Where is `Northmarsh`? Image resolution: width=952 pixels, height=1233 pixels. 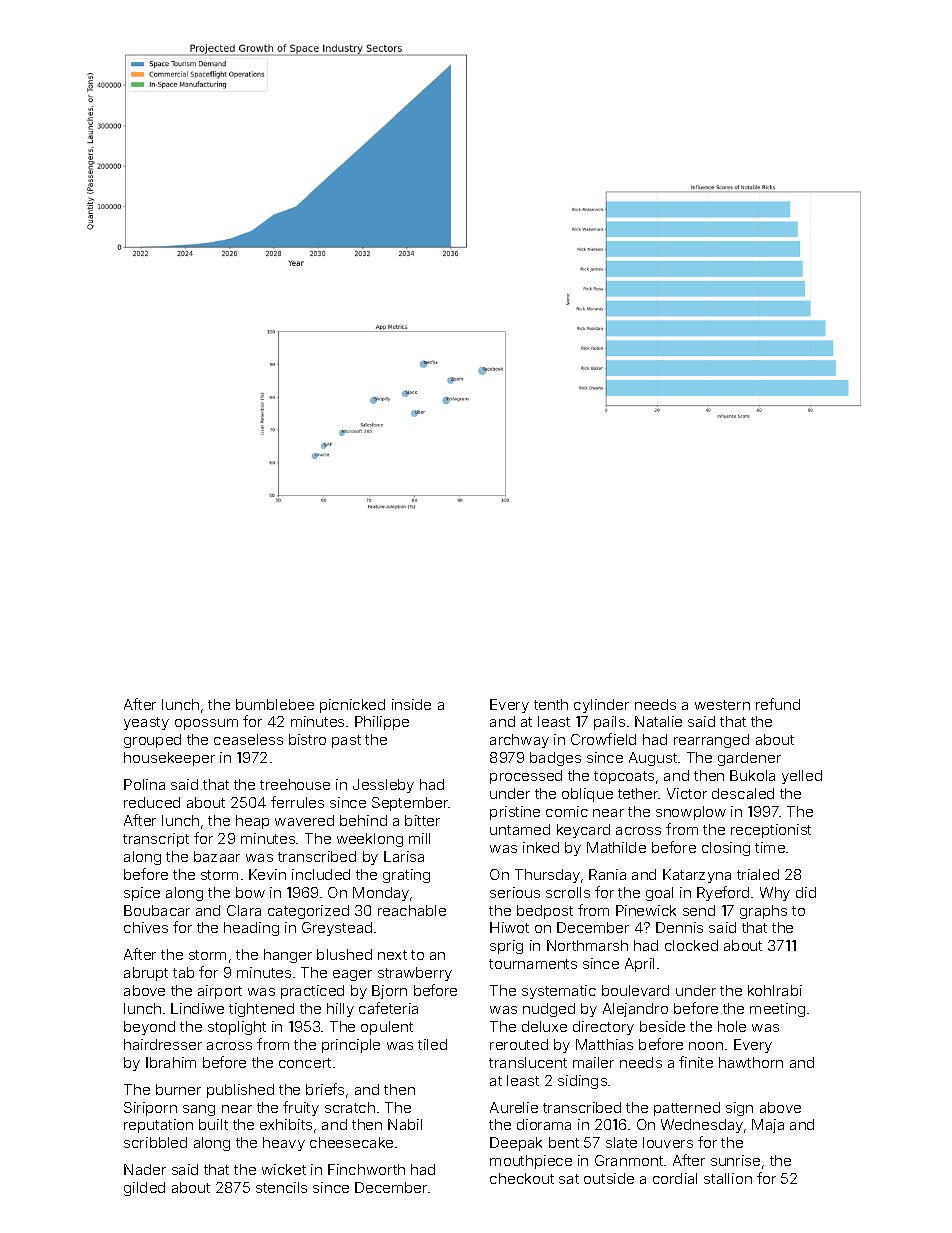 Northmarsh is located at coordinates (587, 945).
